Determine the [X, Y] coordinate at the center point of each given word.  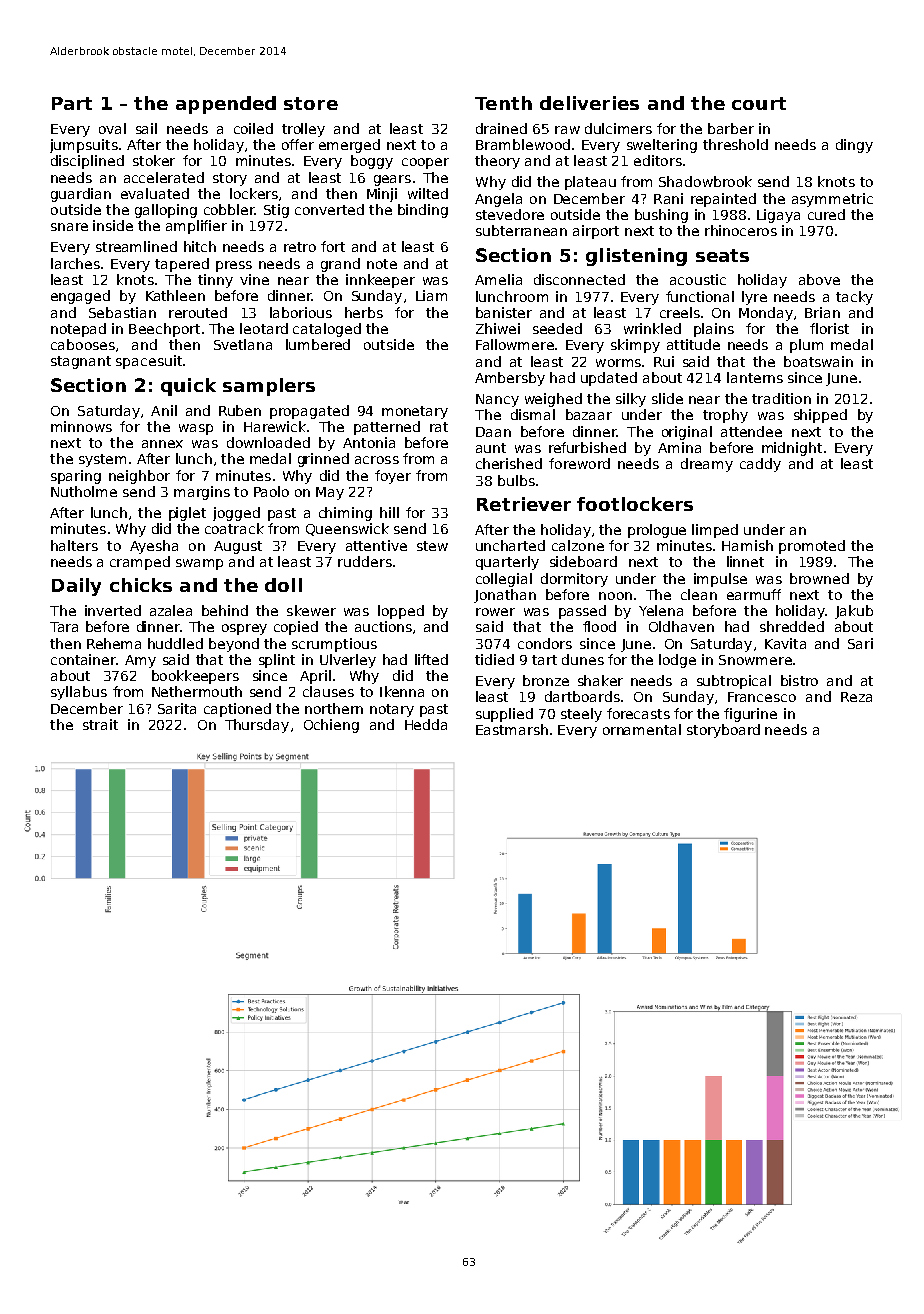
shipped [820, 416]
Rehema [114, 643]
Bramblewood [523, 144]
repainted [723, 200]
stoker [154, 160]
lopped [401, 612]
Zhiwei [498, 328]
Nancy [497, 400]
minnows [81, 426]
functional [700, 296]
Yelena [661, 610]
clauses [328, 691]
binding [423, 211]
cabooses [83, 344]
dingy [854, 146]
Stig [276, 211]
